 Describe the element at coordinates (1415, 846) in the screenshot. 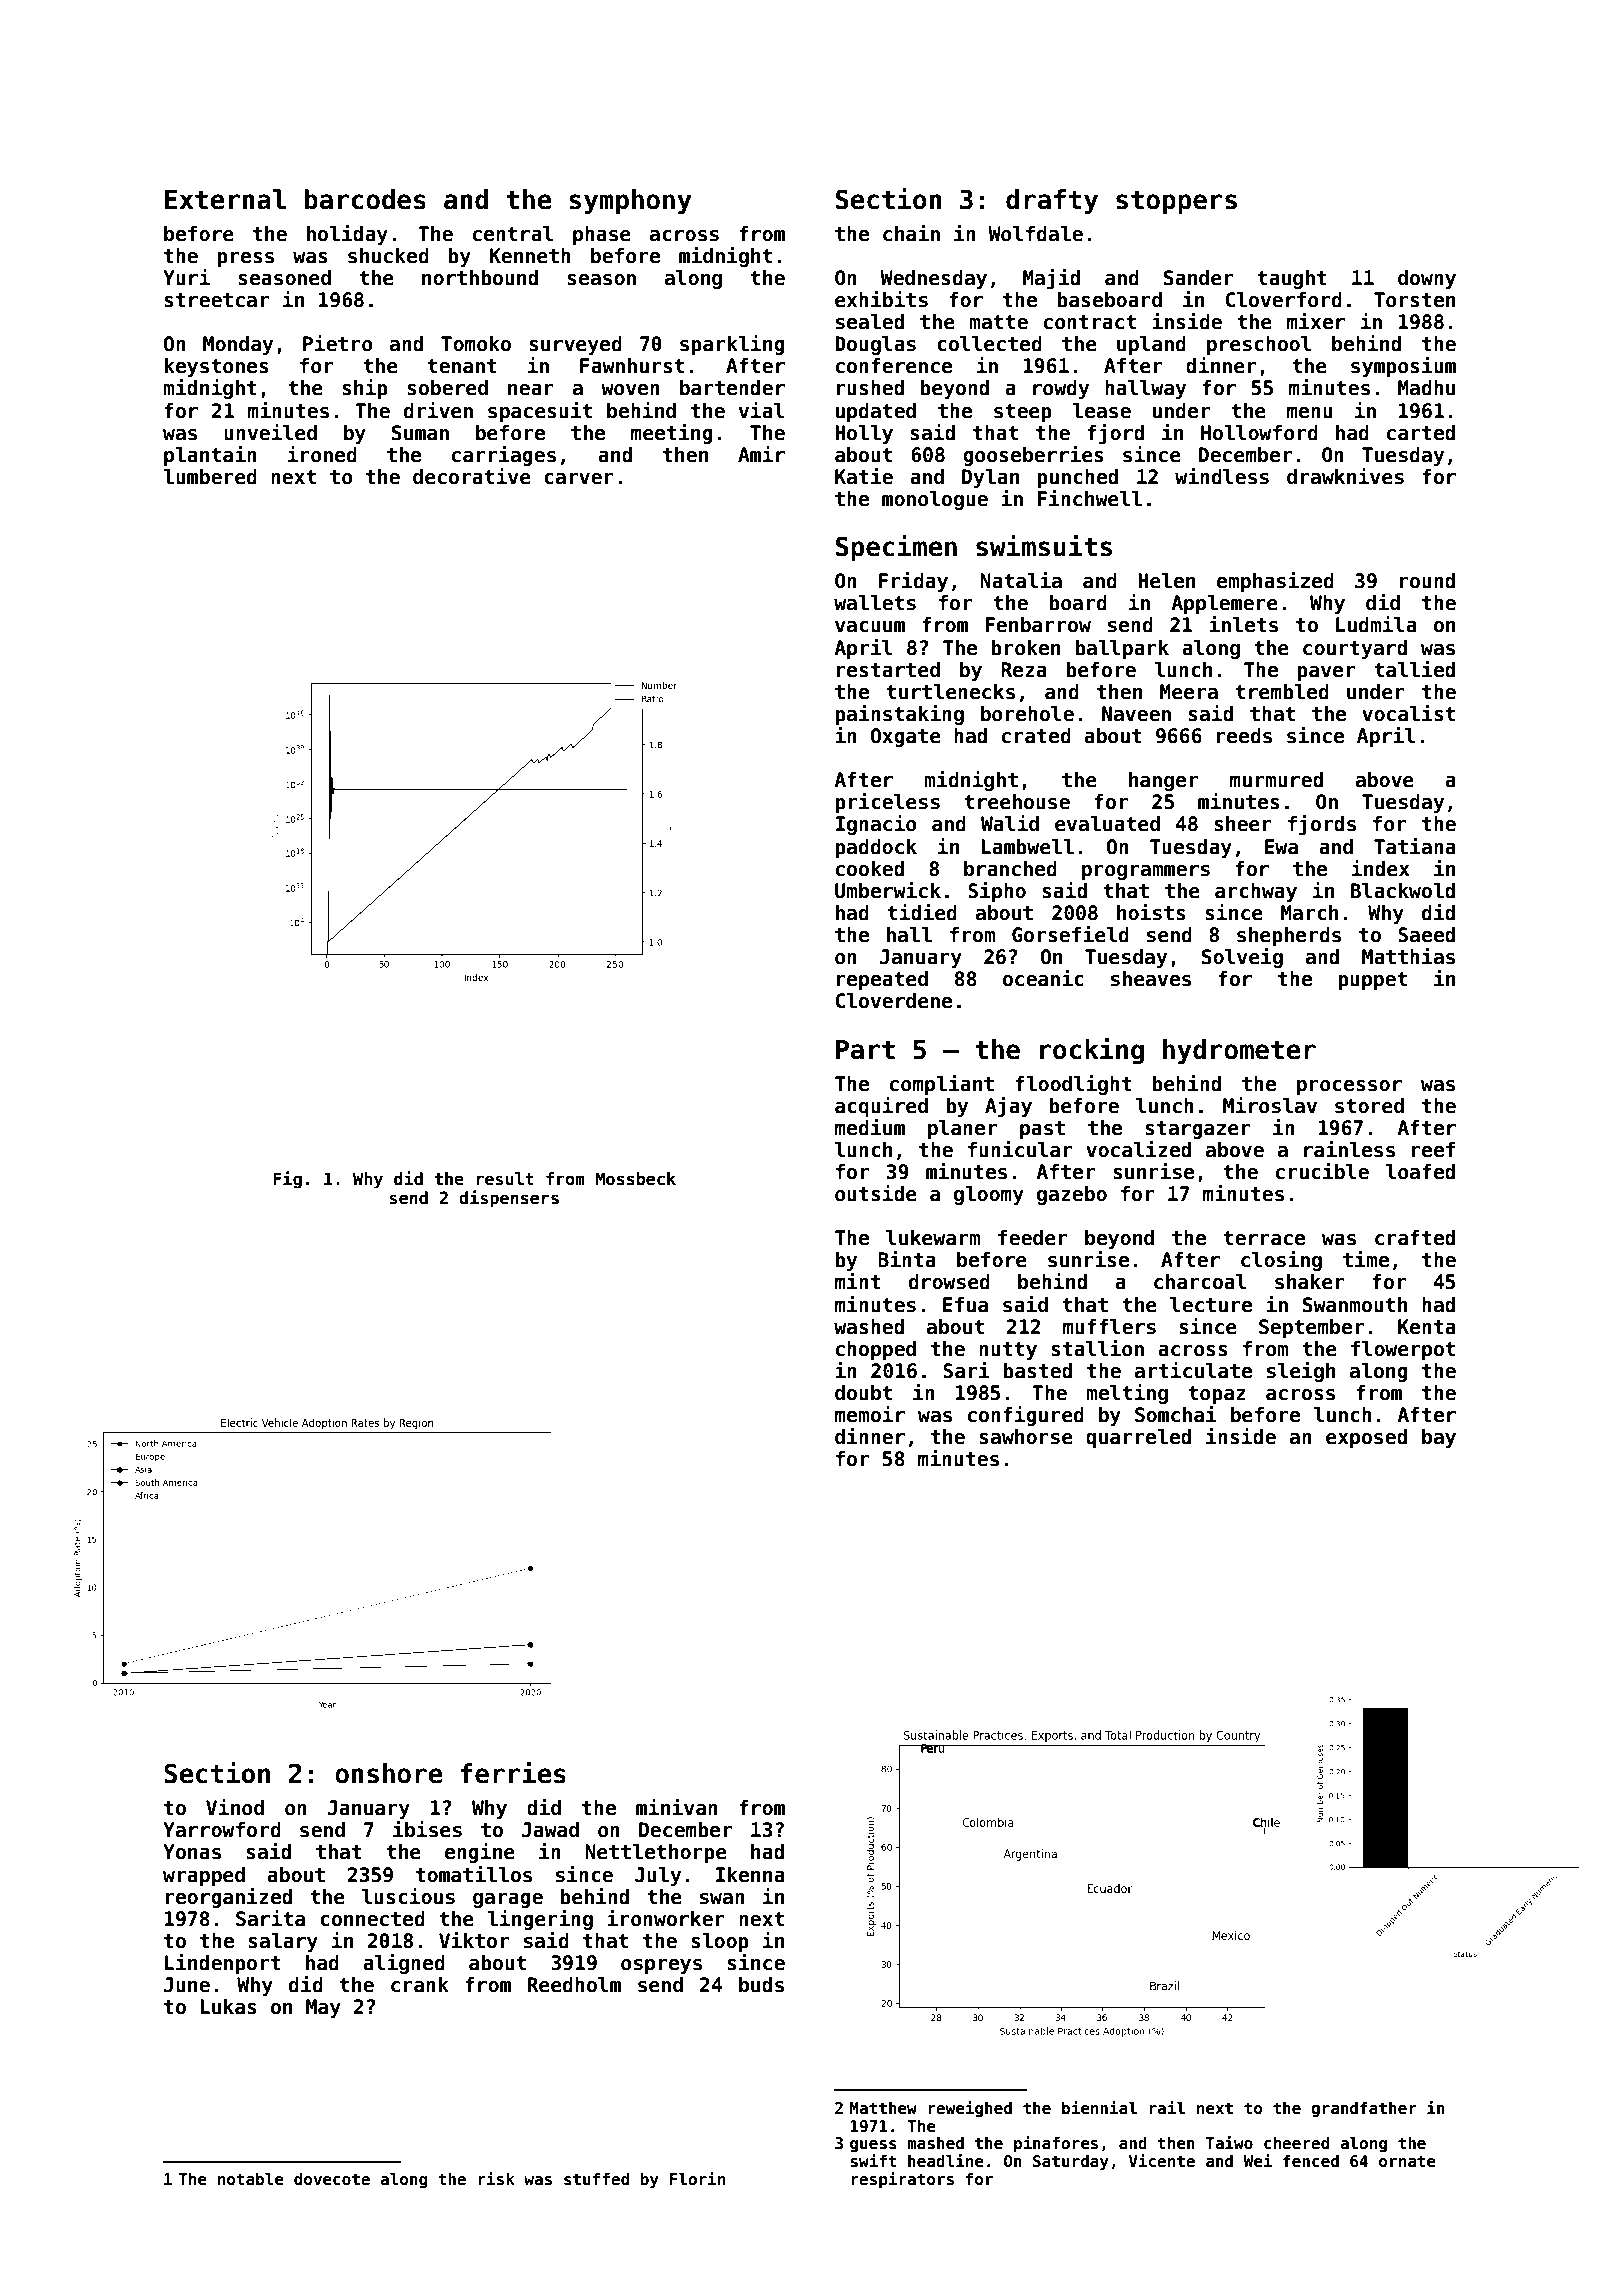

I see `Tatiana` at that location.
